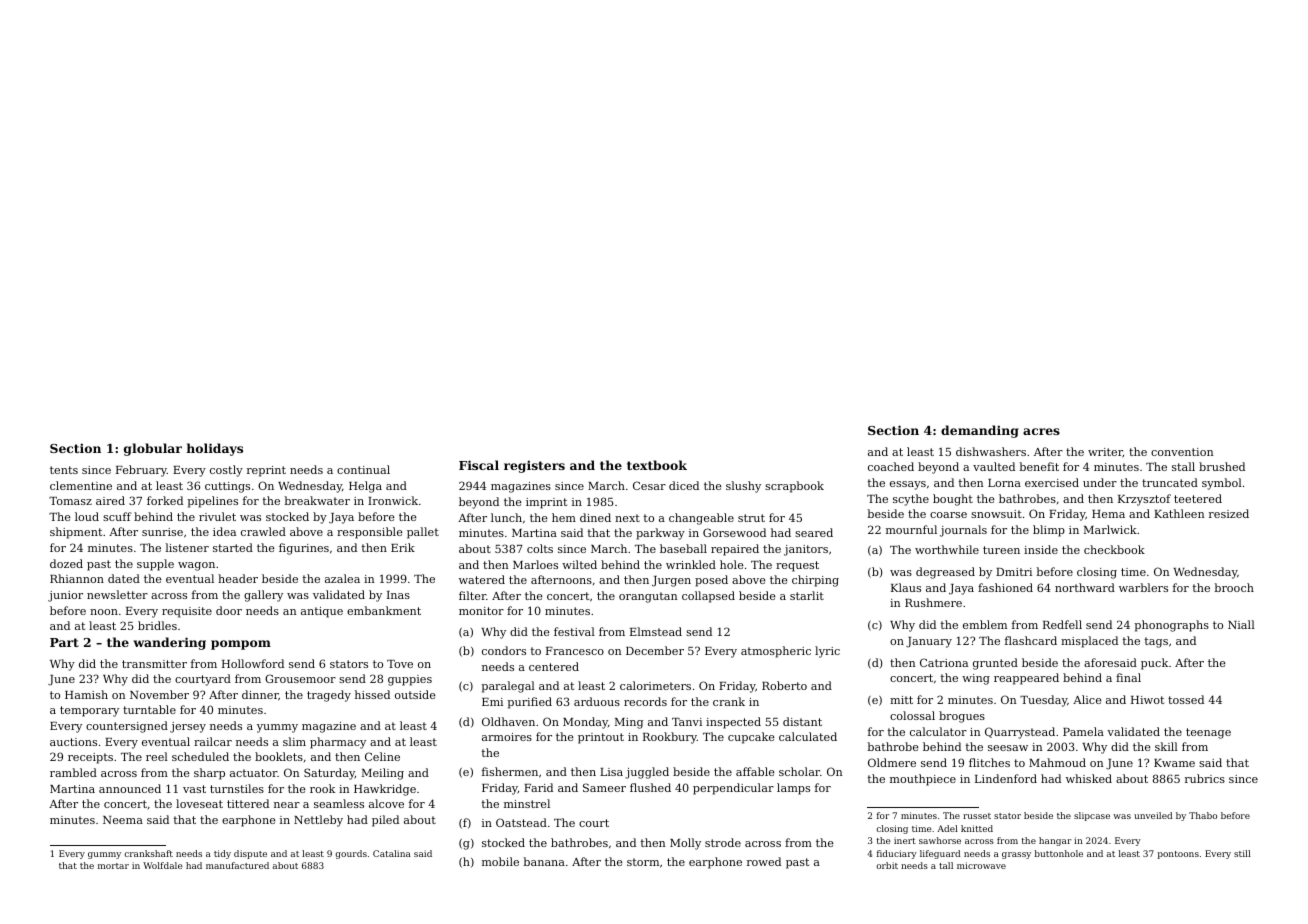 Image resolution: width=1308 pixels, height=924 pixels. I want to click on teenage, so click(1208, 733).
